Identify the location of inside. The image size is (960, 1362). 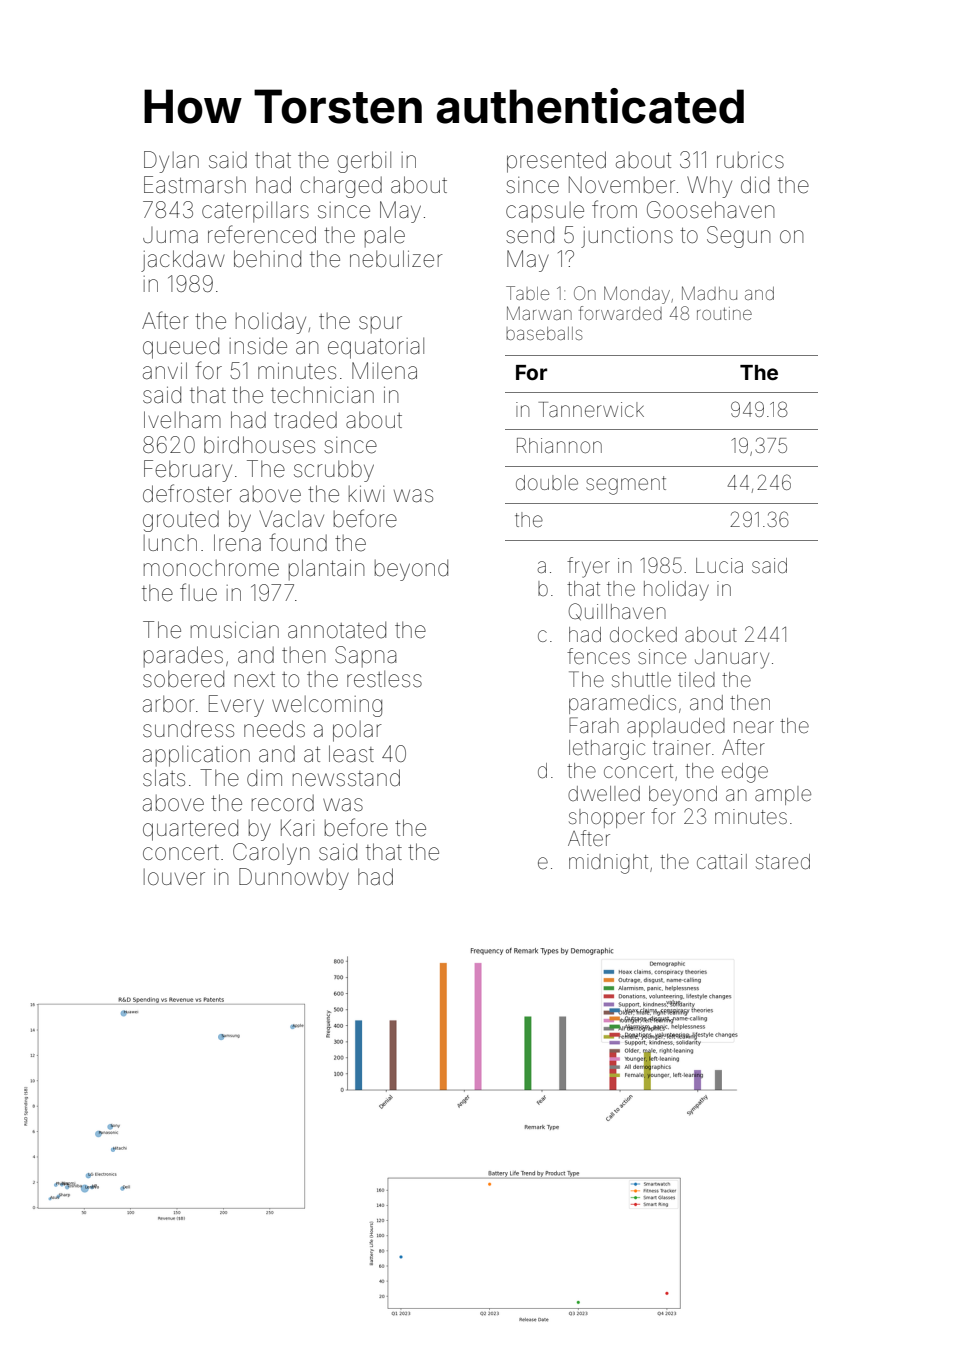
(258, 346).
